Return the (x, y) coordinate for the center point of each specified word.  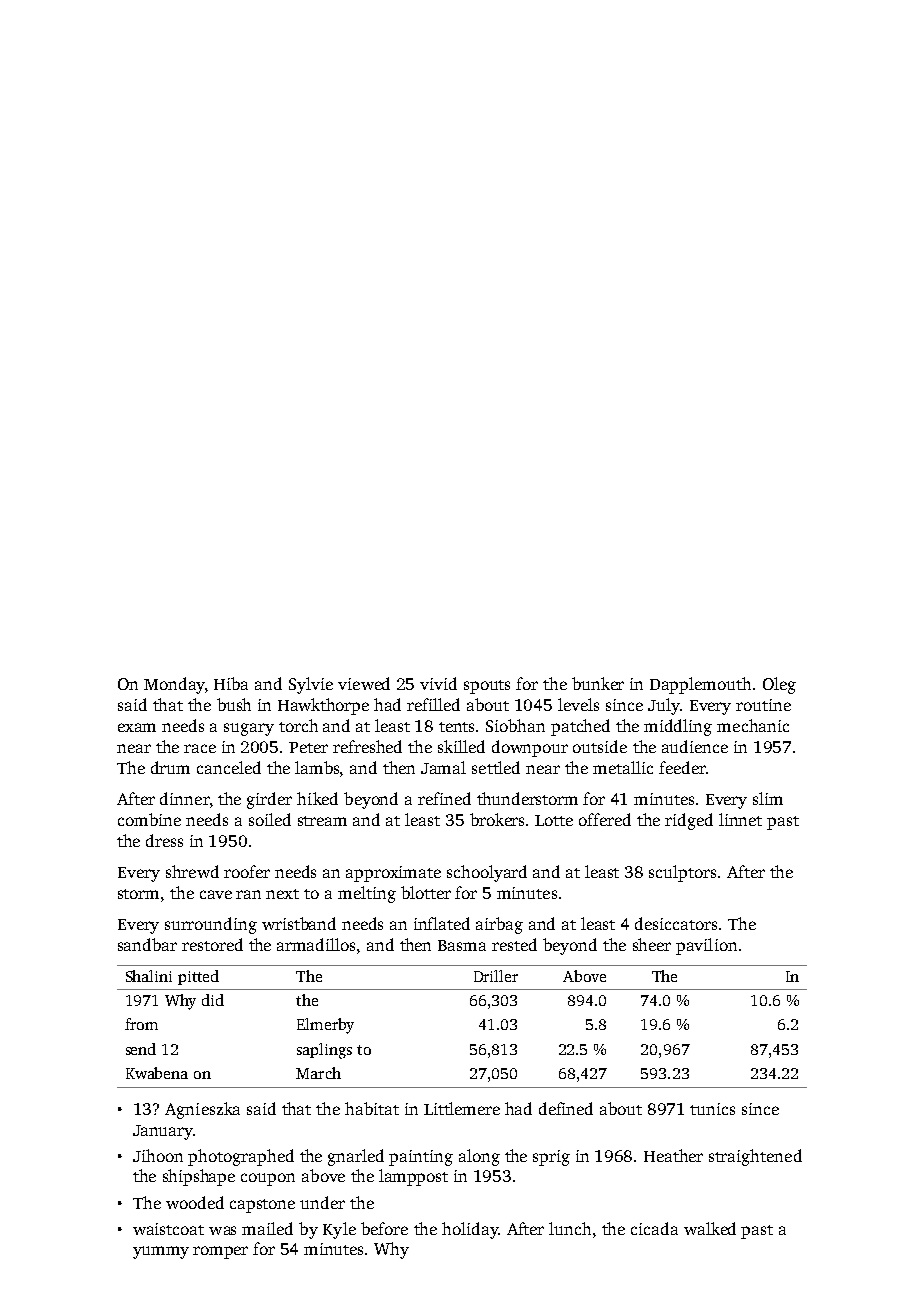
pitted (198, 977)
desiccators (676, 923)
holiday (470, 1230)
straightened (755, 1157)
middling (678, 727)
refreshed (367, 746)
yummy (161, 1252)
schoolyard (487, 873)
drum (170, 767)
